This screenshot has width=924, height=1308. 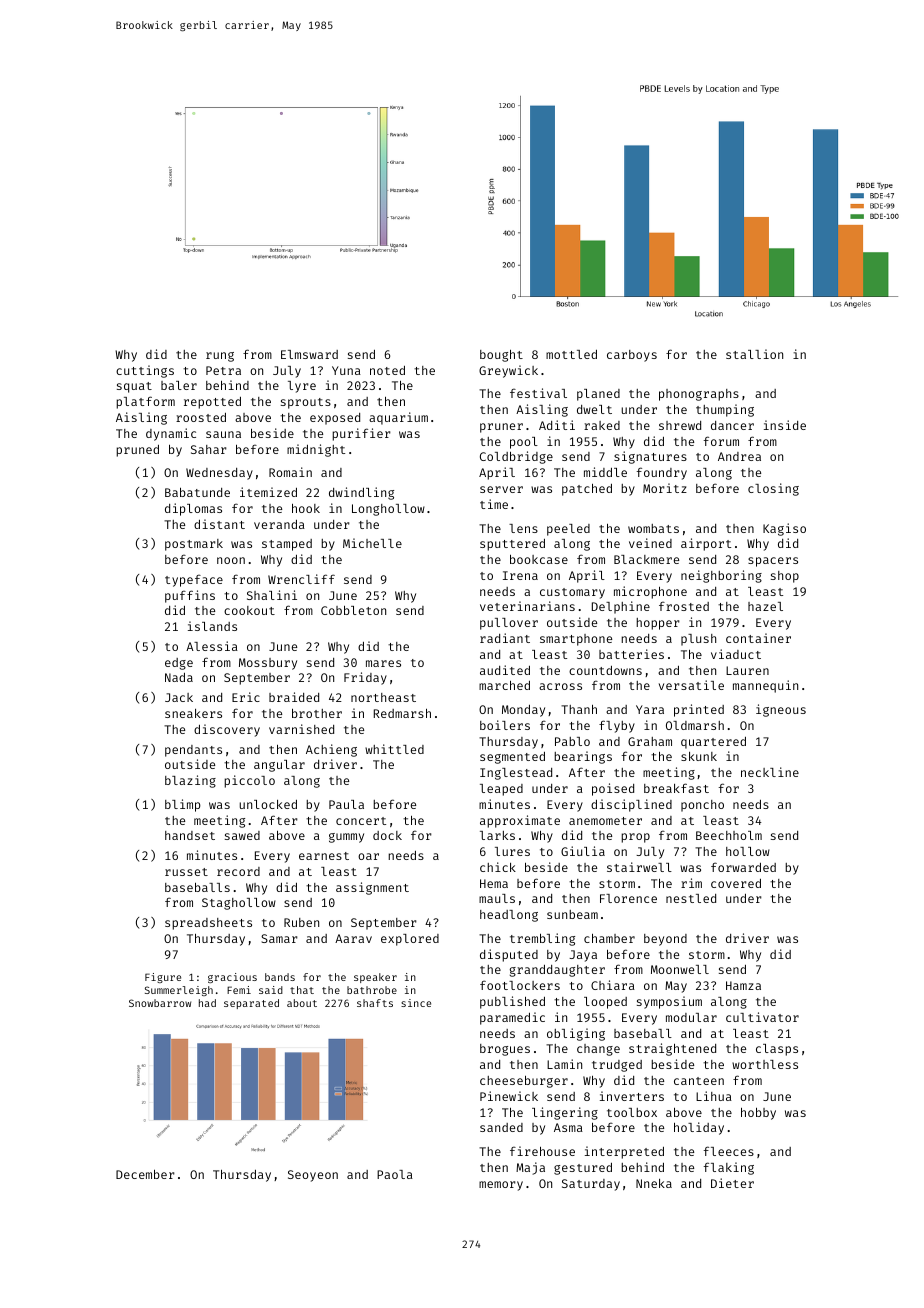 What do you see at coordinates (313, 1176) in the screenshot?
I see `Seoyeon` at bounding box center [313, 1176].
